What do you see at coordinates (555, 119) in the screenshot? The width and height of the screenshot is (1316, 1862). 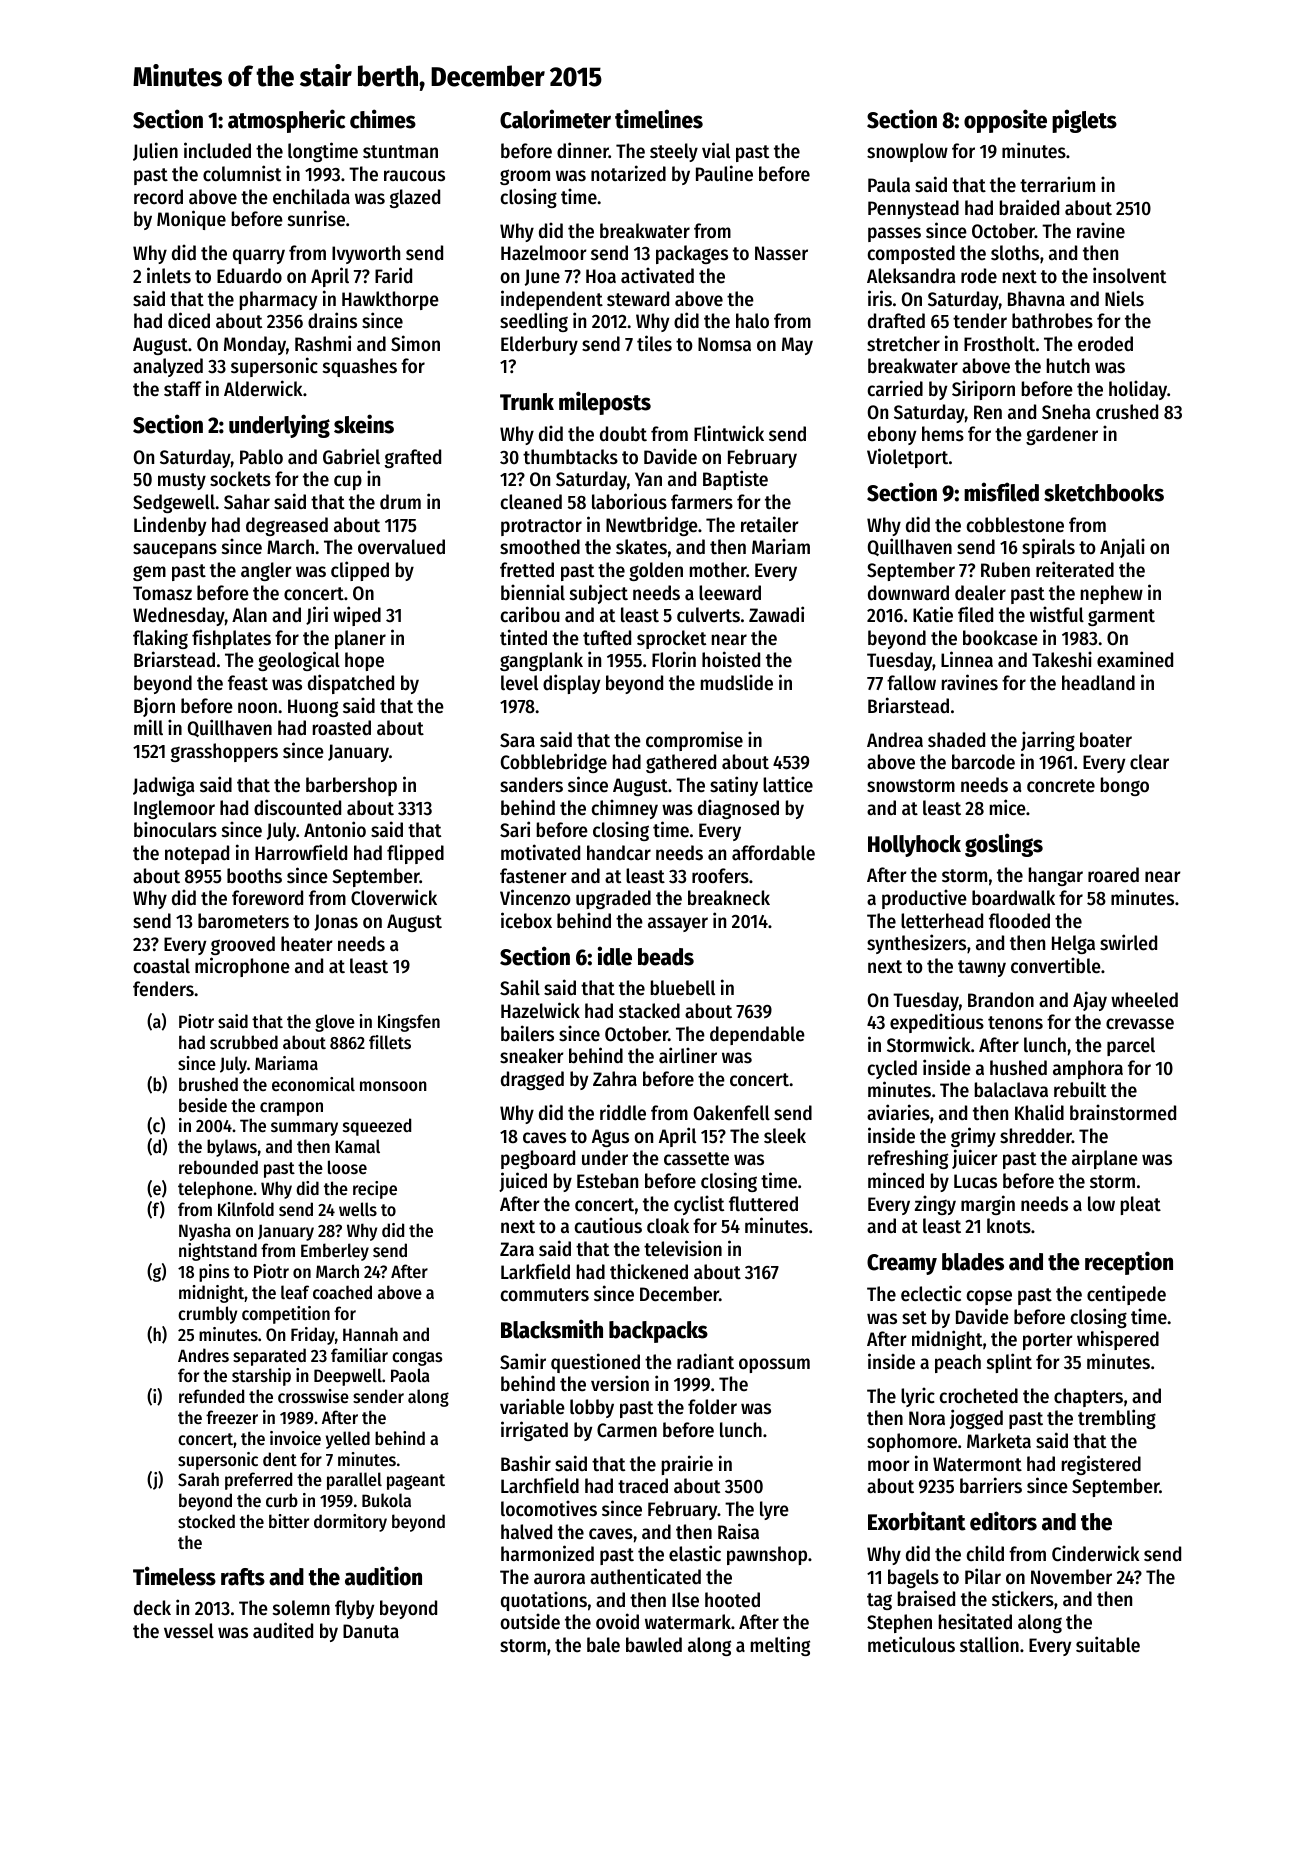 I see `Calorimeter` at bounding box center [555, 119].
